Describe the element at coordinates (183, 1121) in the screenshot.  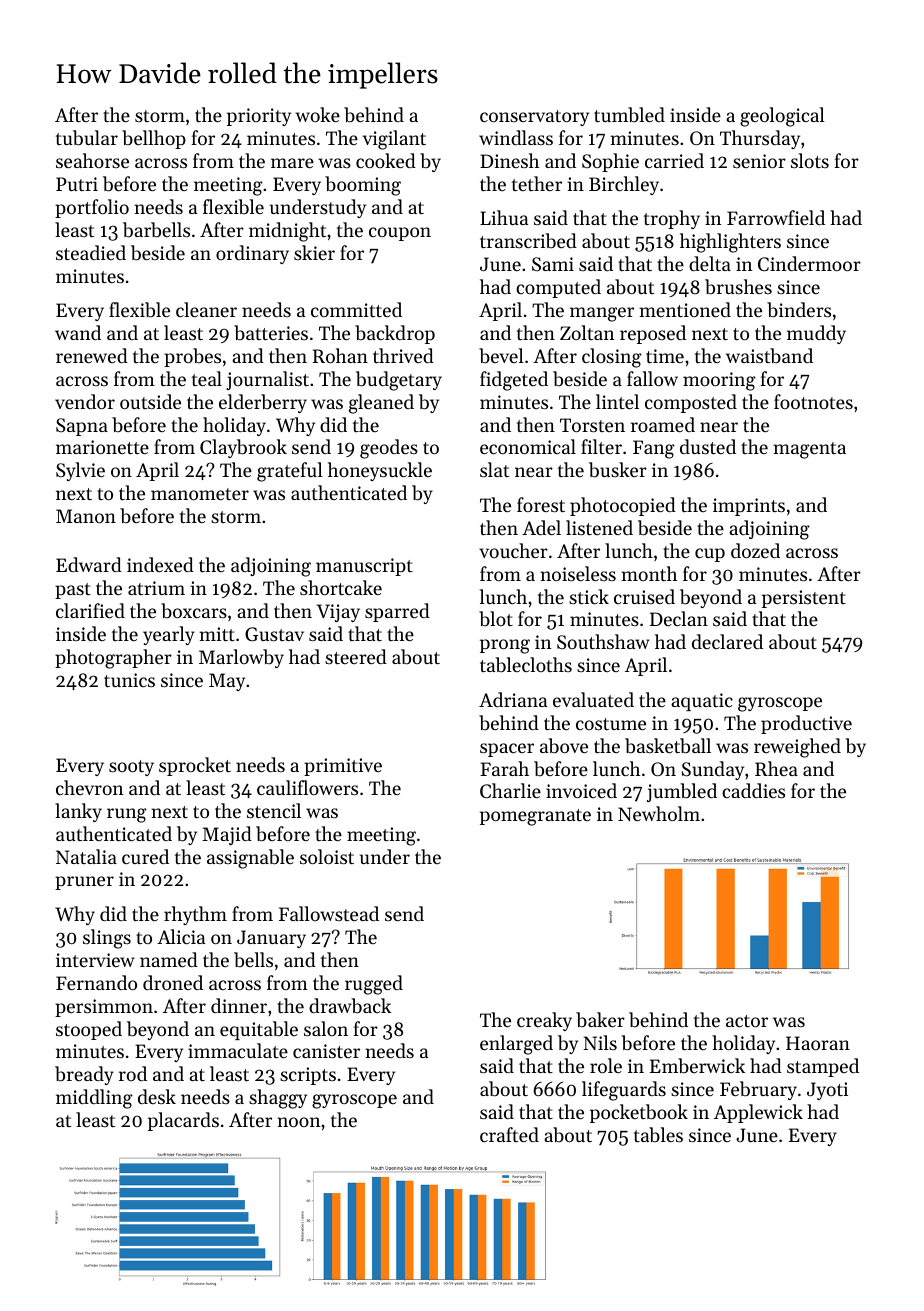
I see `placards` at that location.
